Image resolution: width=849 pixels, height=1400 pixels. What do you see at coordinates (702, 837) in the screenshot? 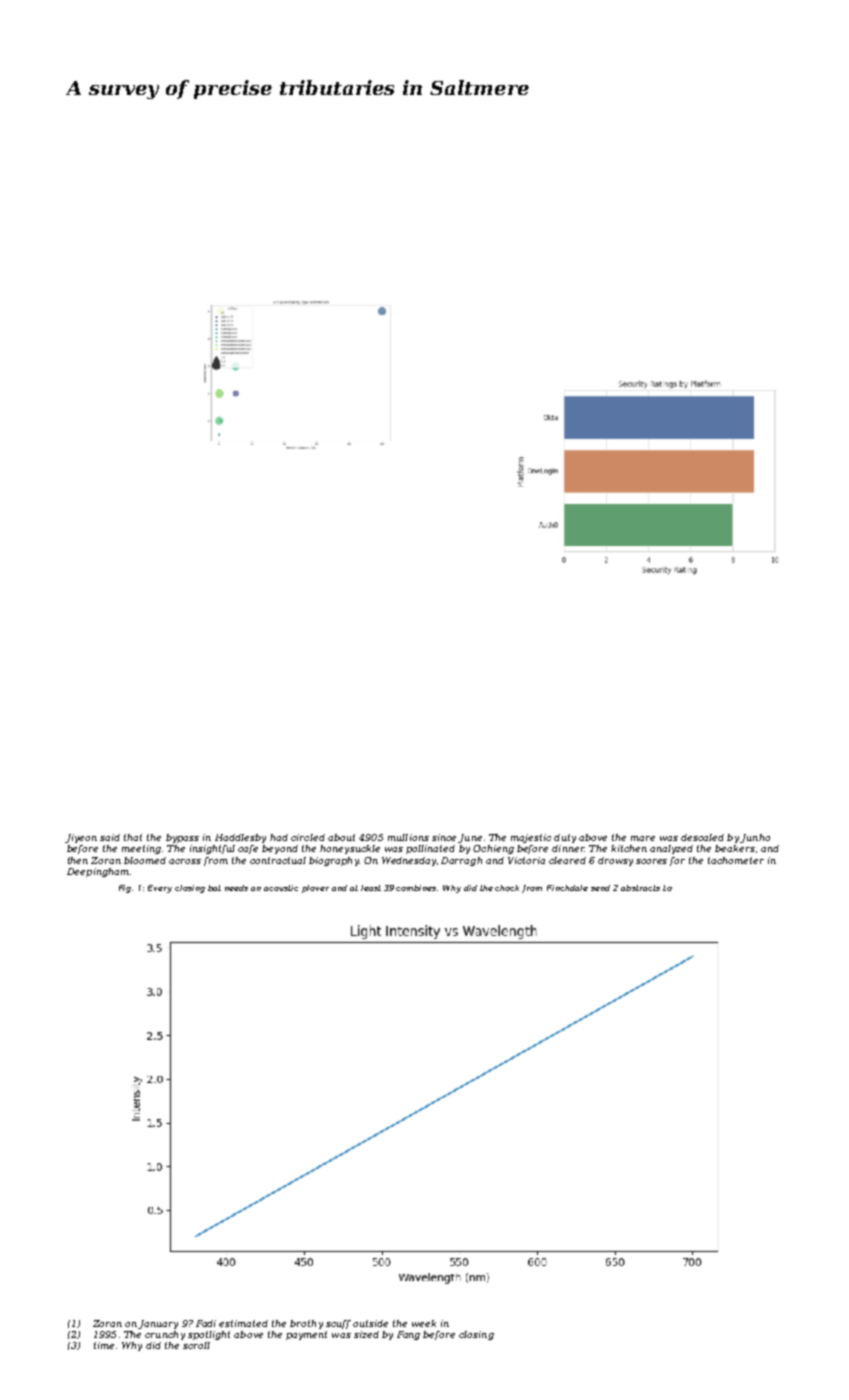
I see `descaled` at bounding box center [702, 837].
